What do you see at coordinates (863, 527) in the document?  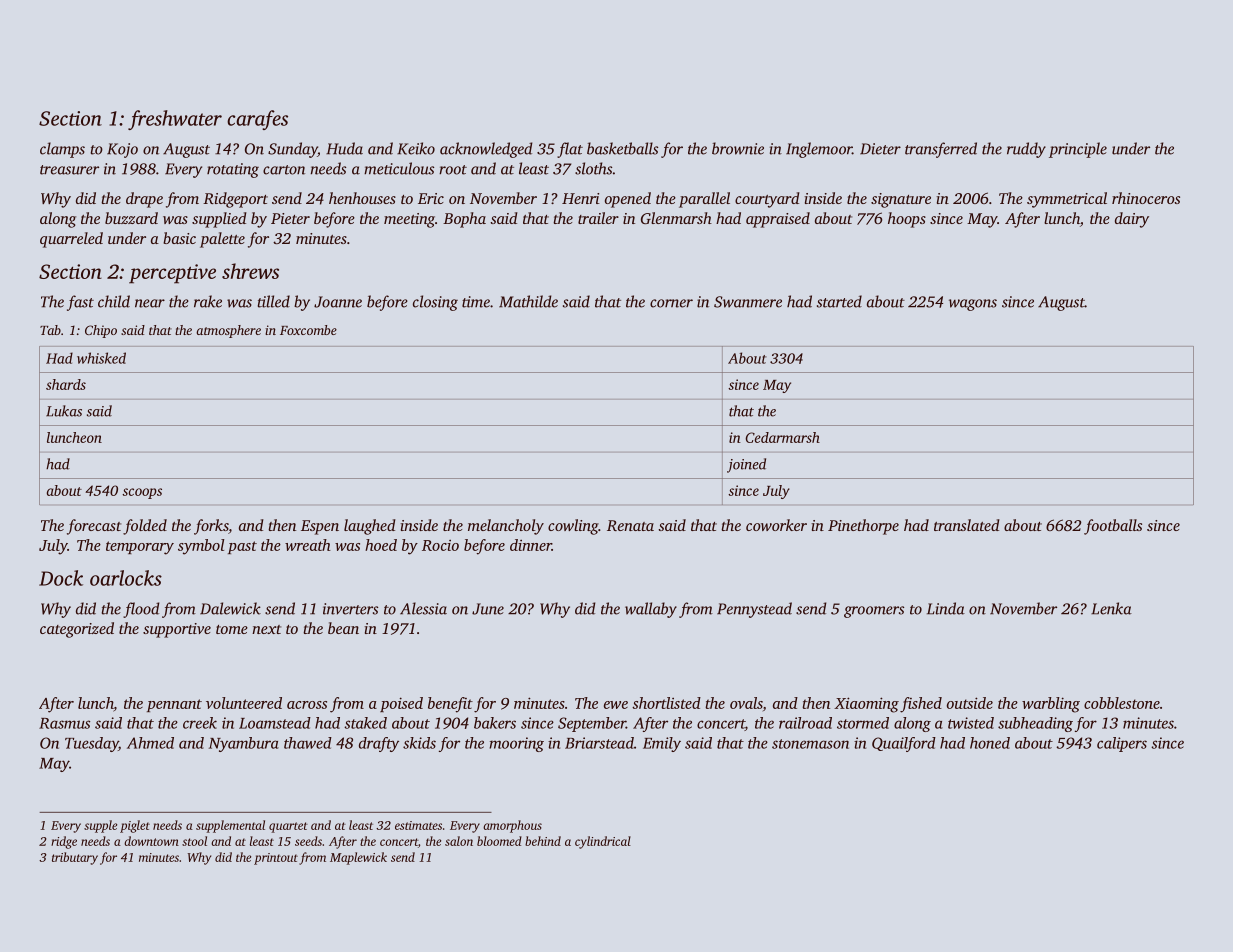 I see `Pinethorpe` at bounding box center [863, 527].
